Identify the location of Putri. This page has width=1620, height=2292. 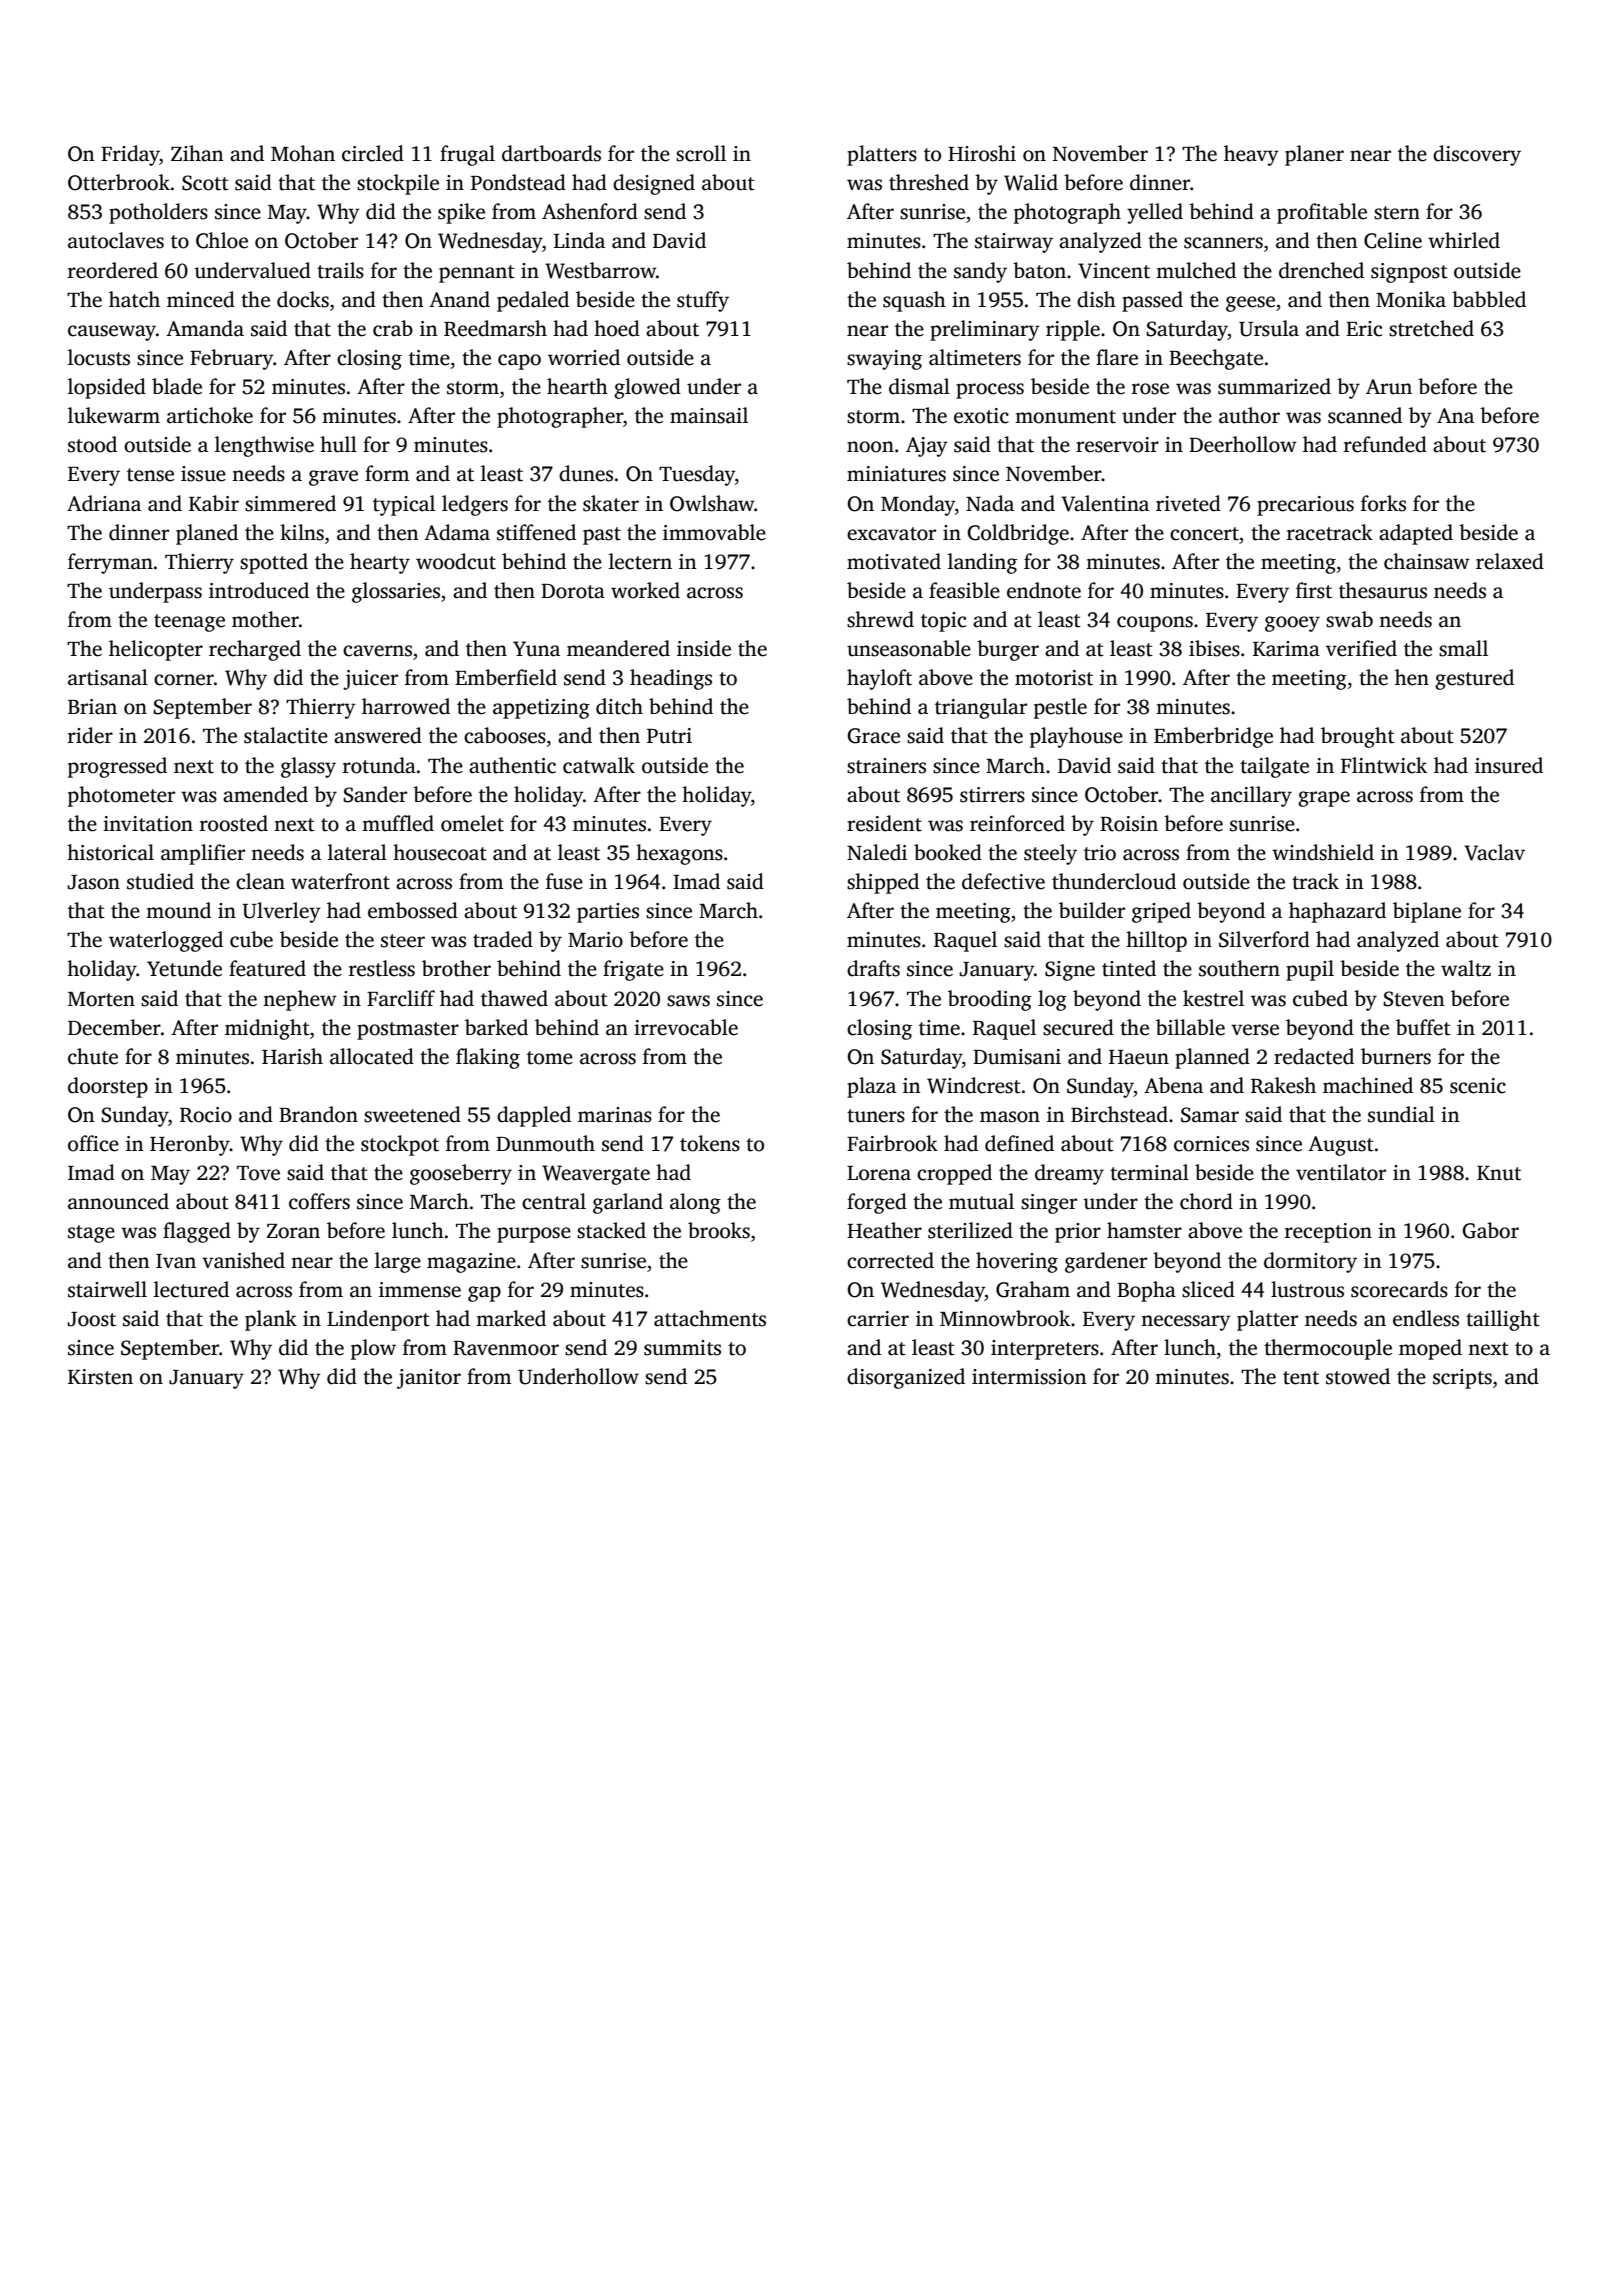
(669, 736).
